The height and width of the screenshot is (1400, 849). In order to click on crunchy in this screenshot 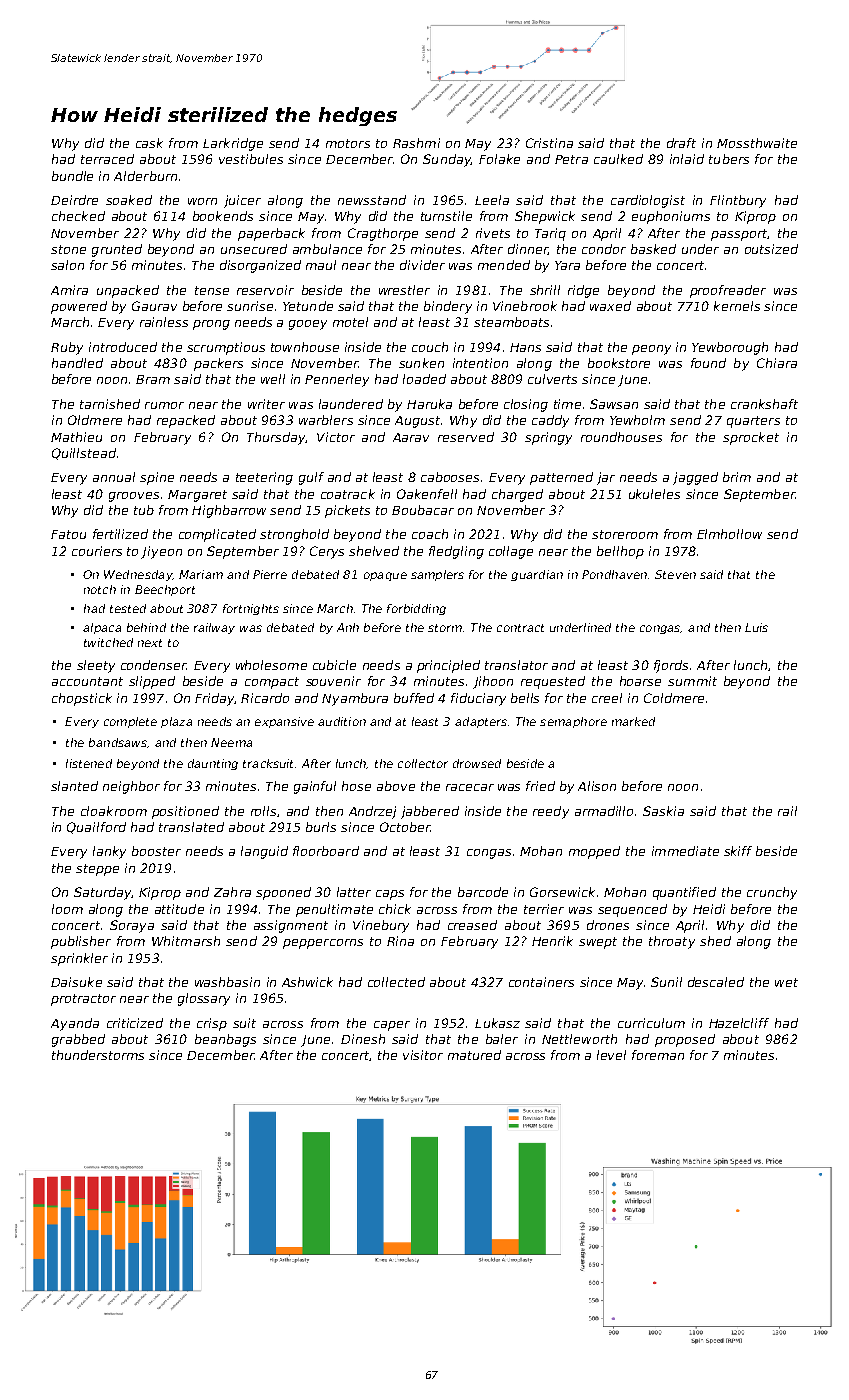, I will do `click(772, 893)`.
